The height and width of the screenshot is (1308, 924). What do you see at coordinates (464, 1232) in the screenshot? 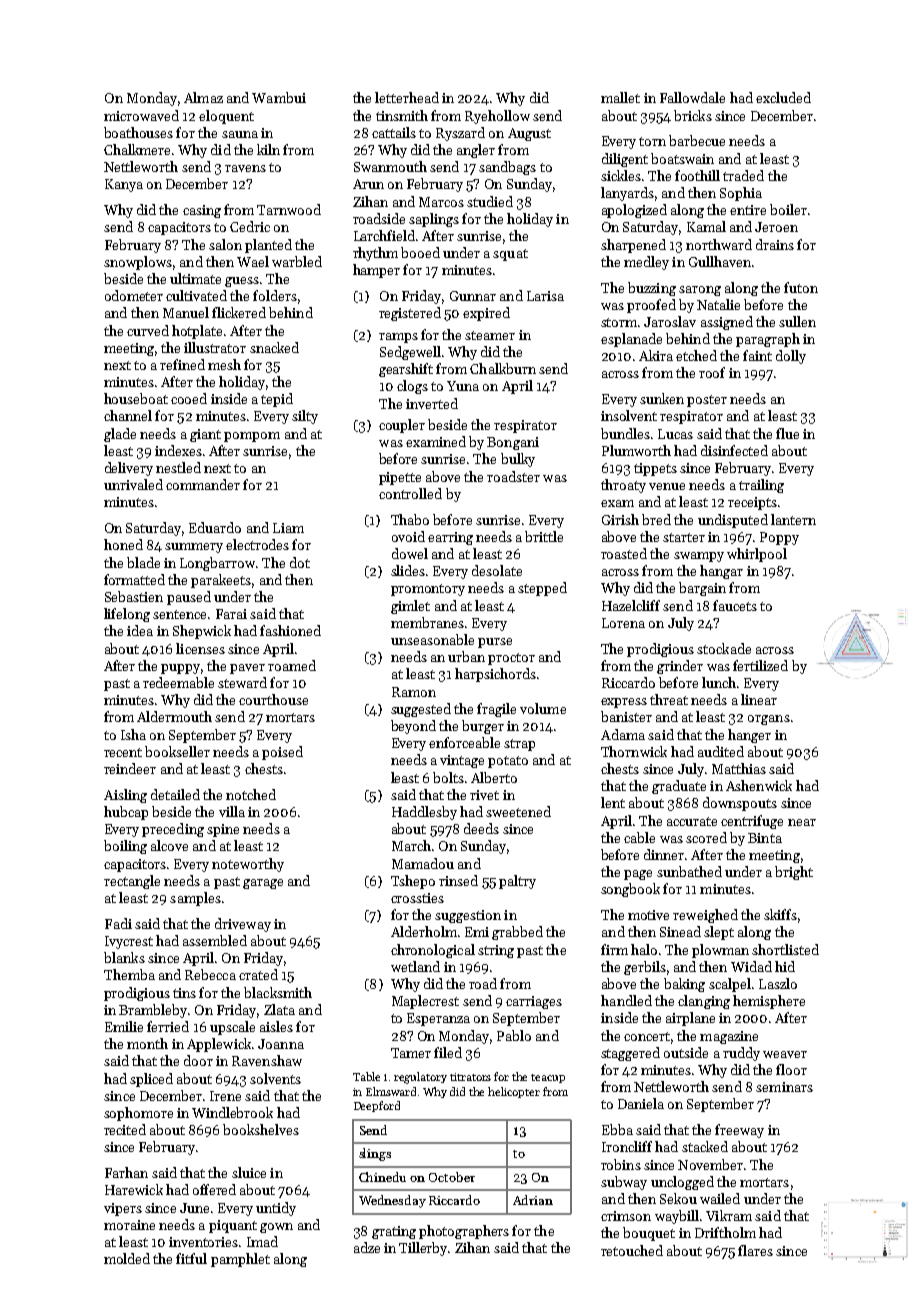
I see `photographers` at bounding box center [464, 1232].
